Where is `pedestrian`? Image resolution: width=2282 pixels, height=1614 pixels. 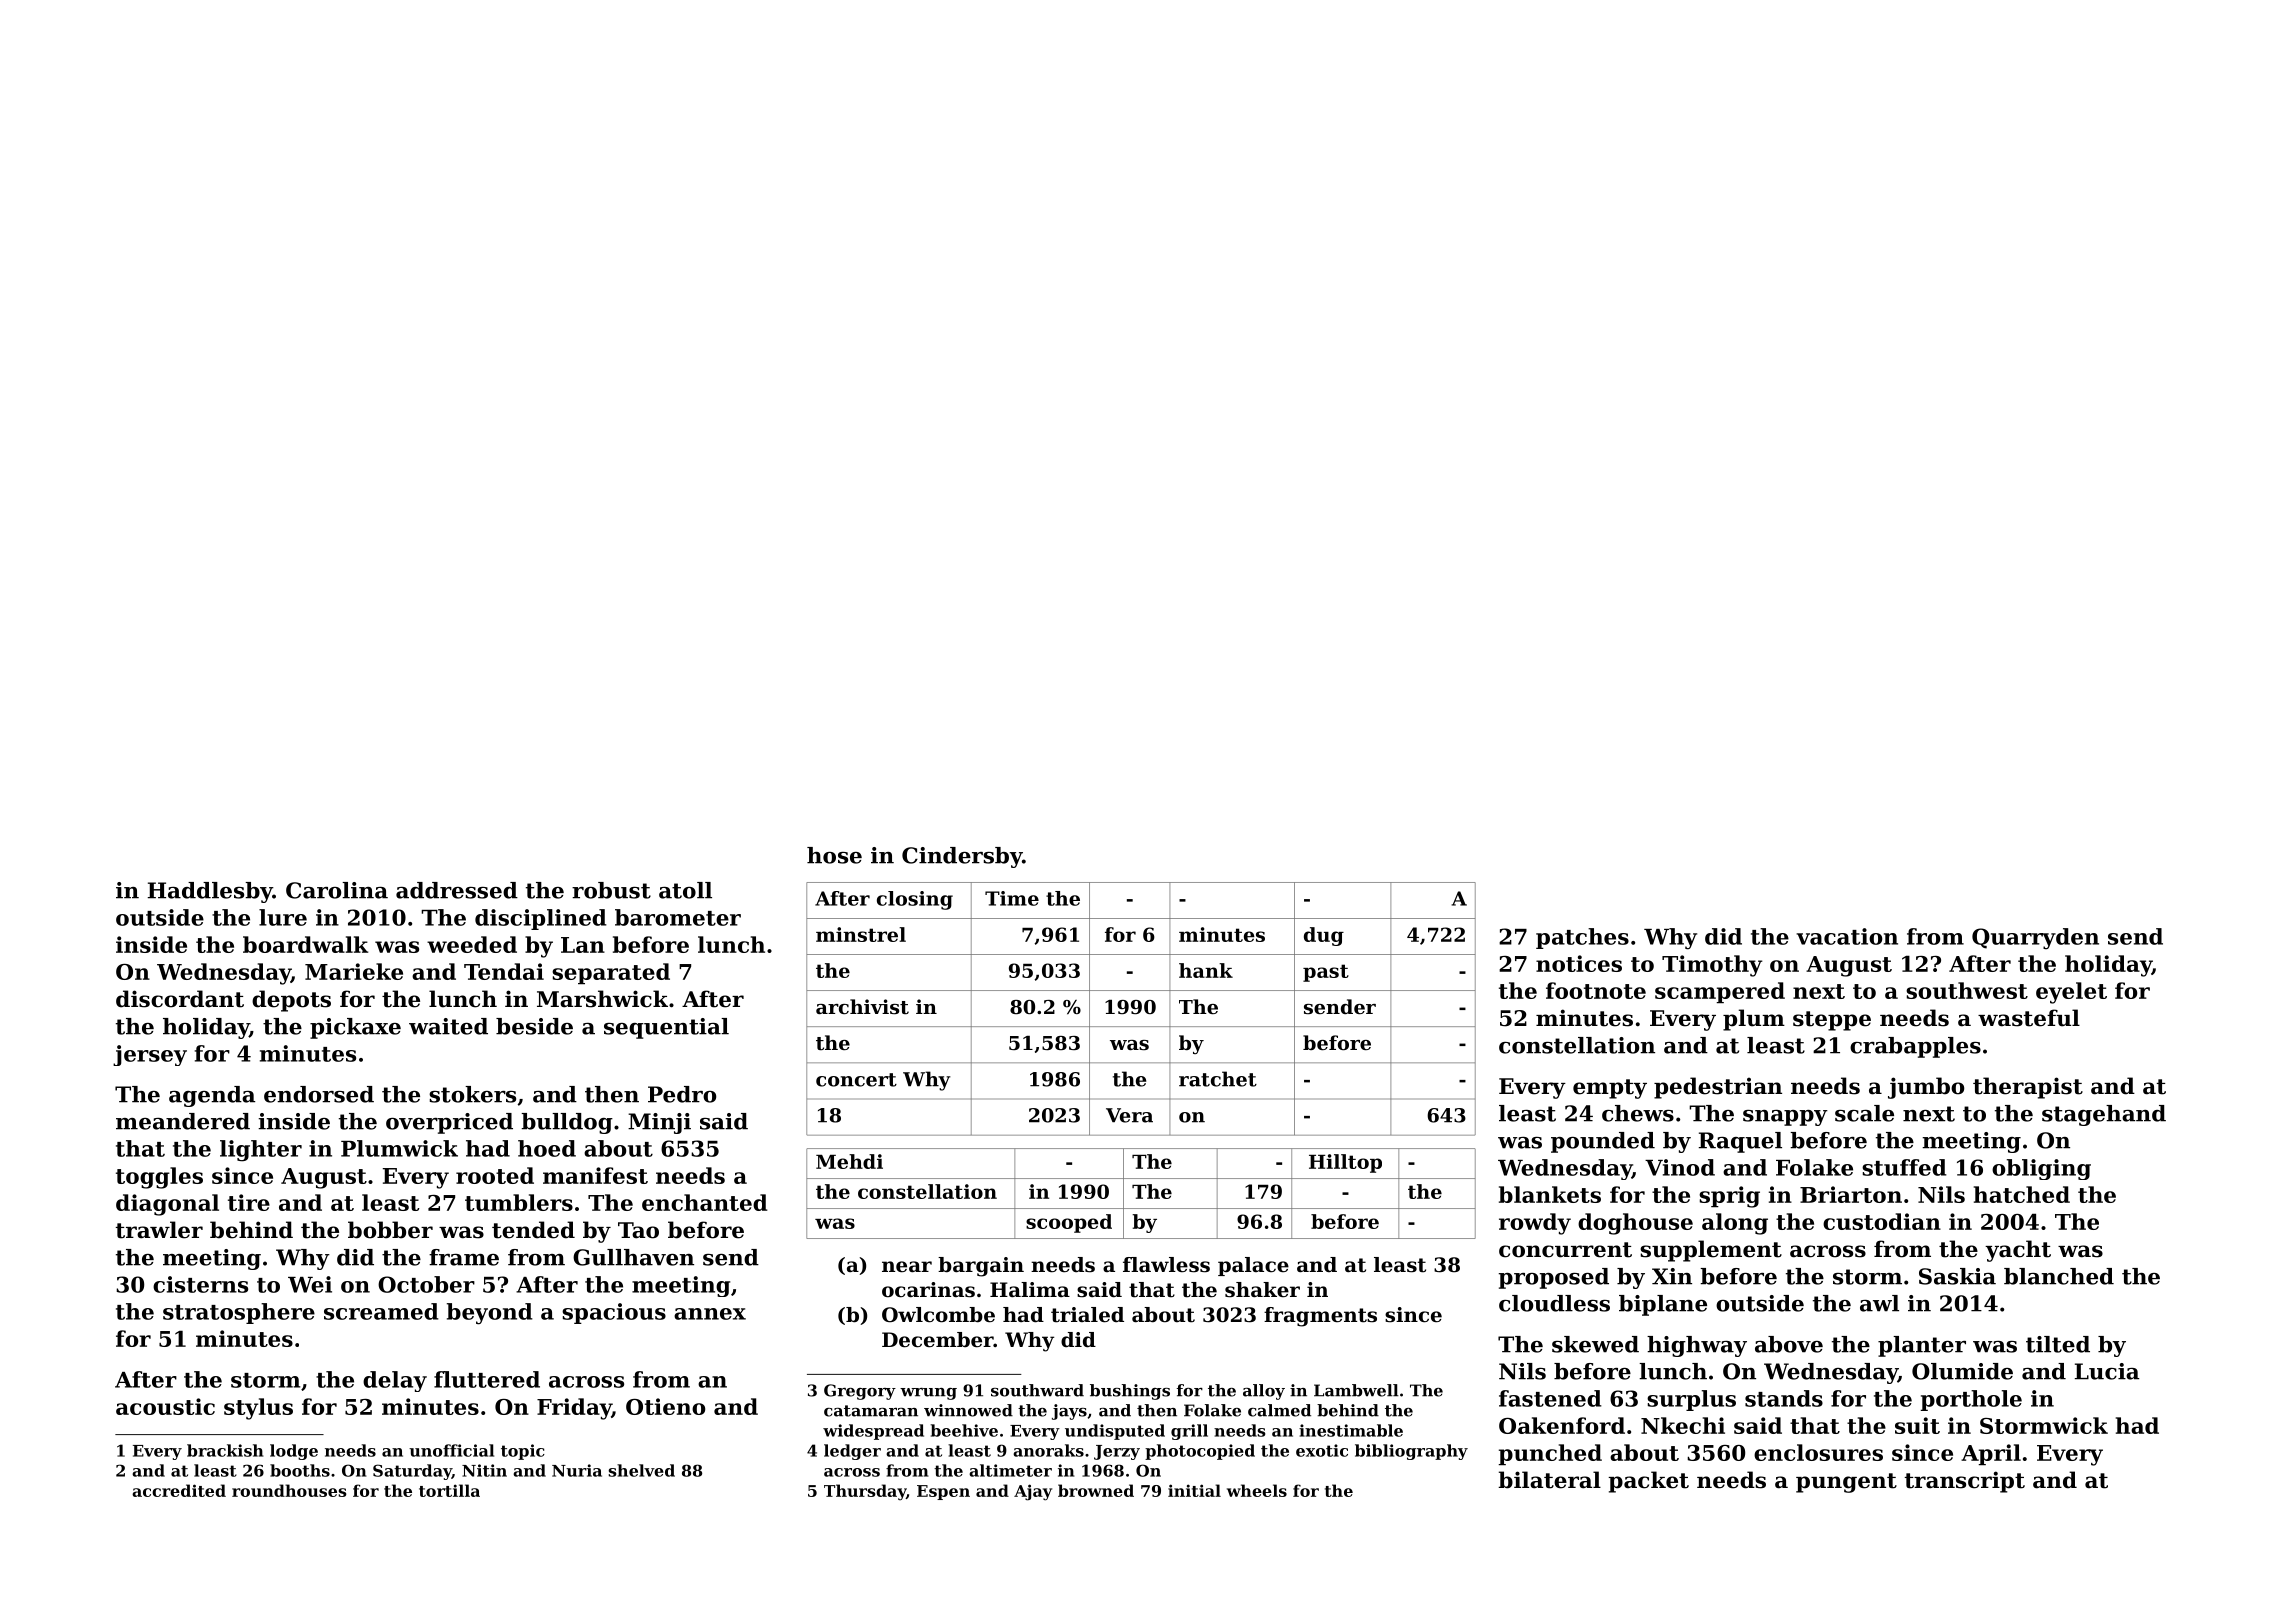
pedestrian is located at coordinates (1718, 1088).
